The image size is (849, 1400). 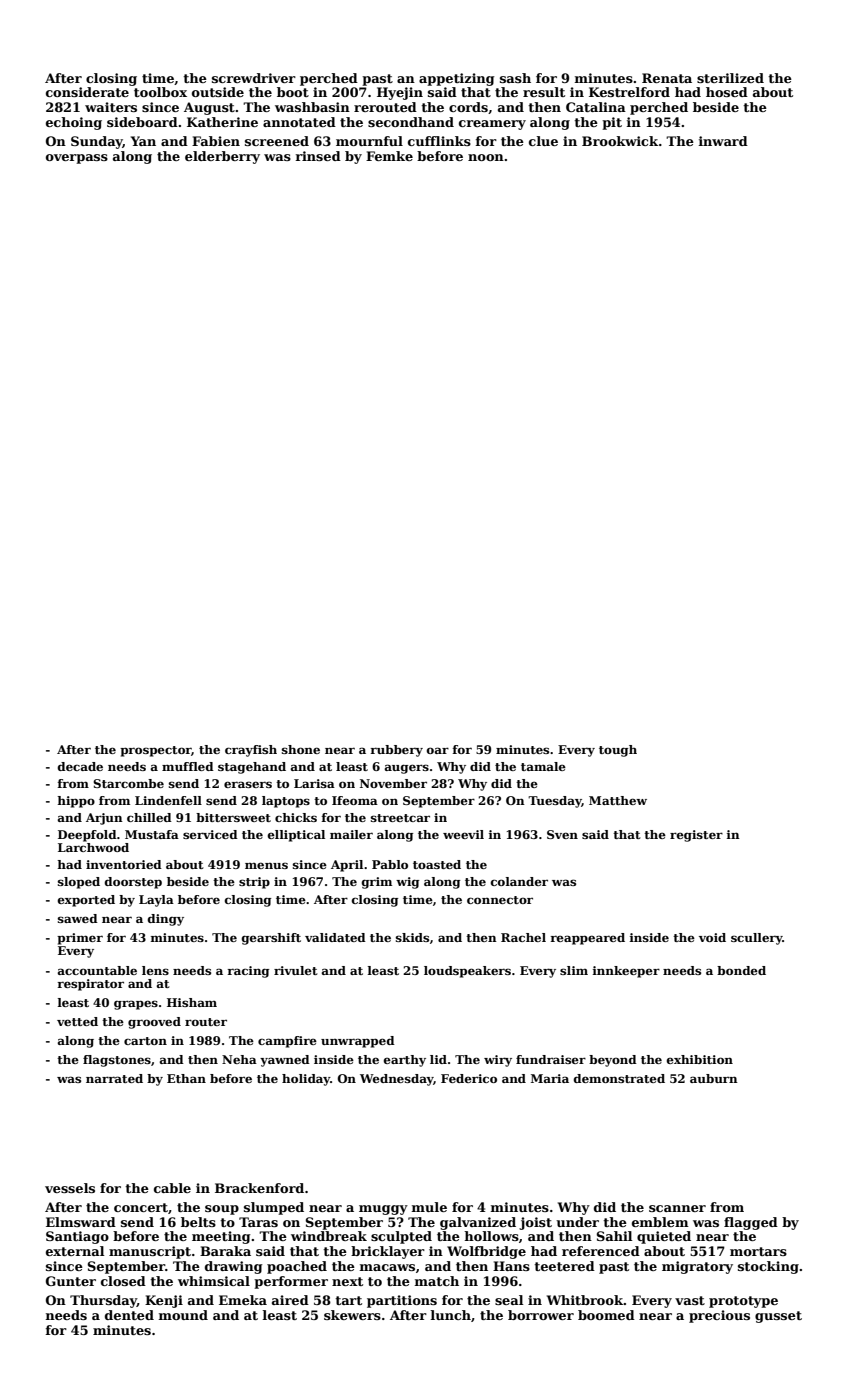 What do you see at coordinates (389, 156) in the image?
I see `Femke` at bounding box center [389, 156].
